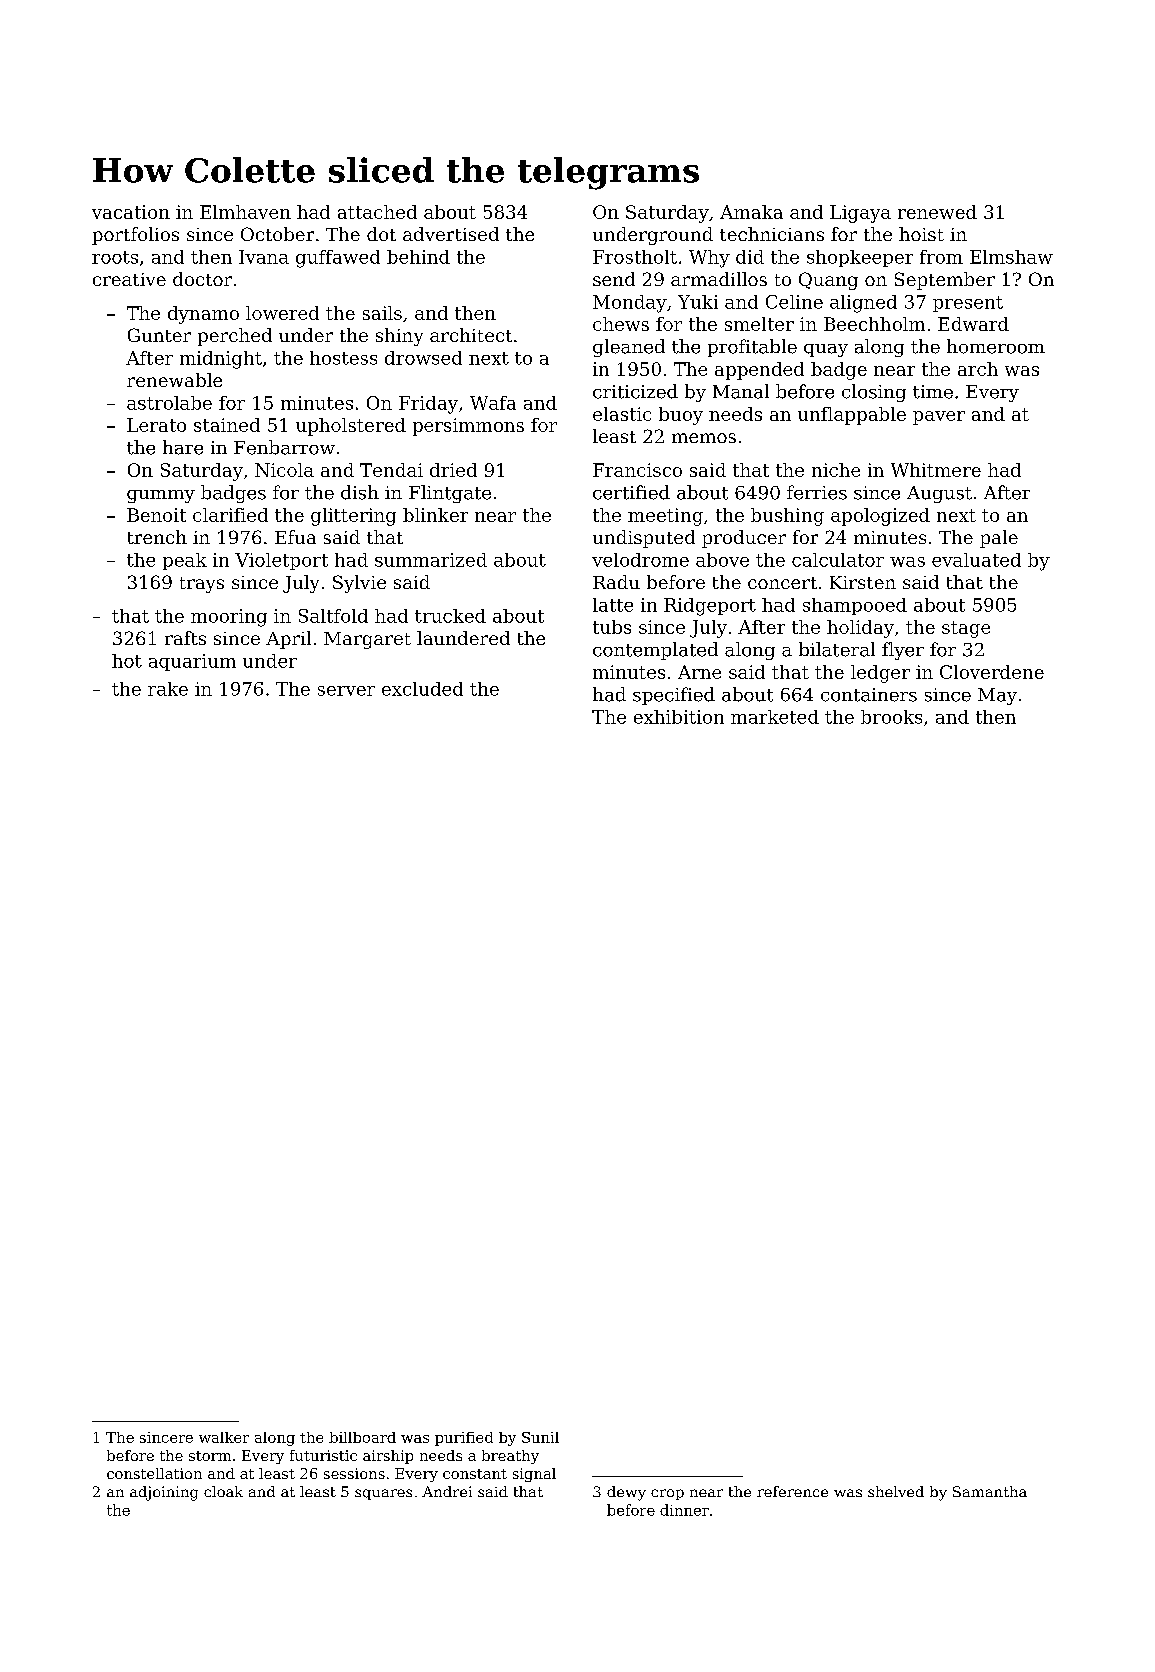 The height and width of the screenshot is (1672, 1155). What do you see at coordinates (185, 638) in the screenshot?
I see `rafts` at bounding box center [185, 638].
